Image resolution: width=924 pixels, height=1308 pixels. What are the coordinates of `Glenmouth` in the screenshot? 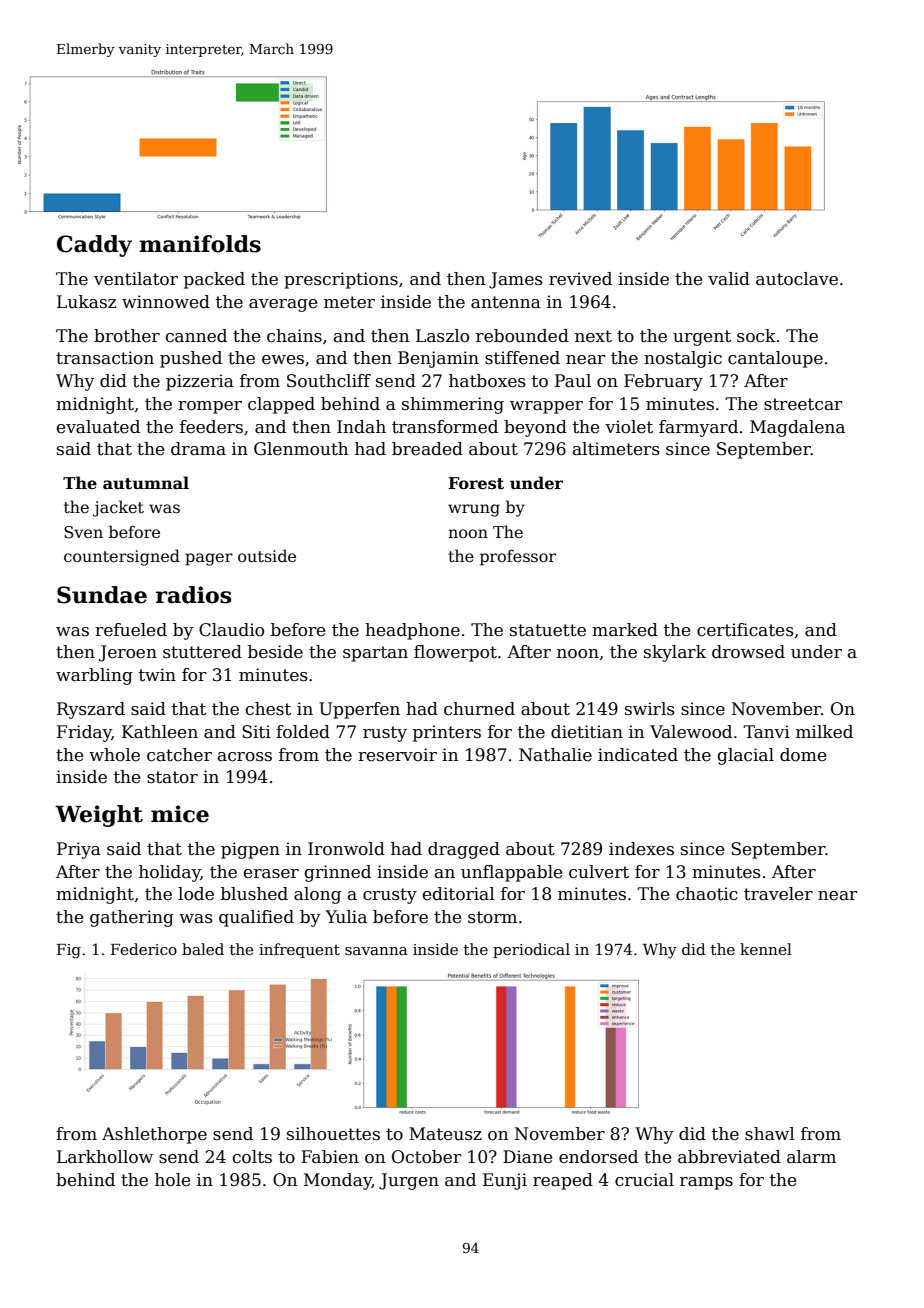 It's located at (301, 449).
